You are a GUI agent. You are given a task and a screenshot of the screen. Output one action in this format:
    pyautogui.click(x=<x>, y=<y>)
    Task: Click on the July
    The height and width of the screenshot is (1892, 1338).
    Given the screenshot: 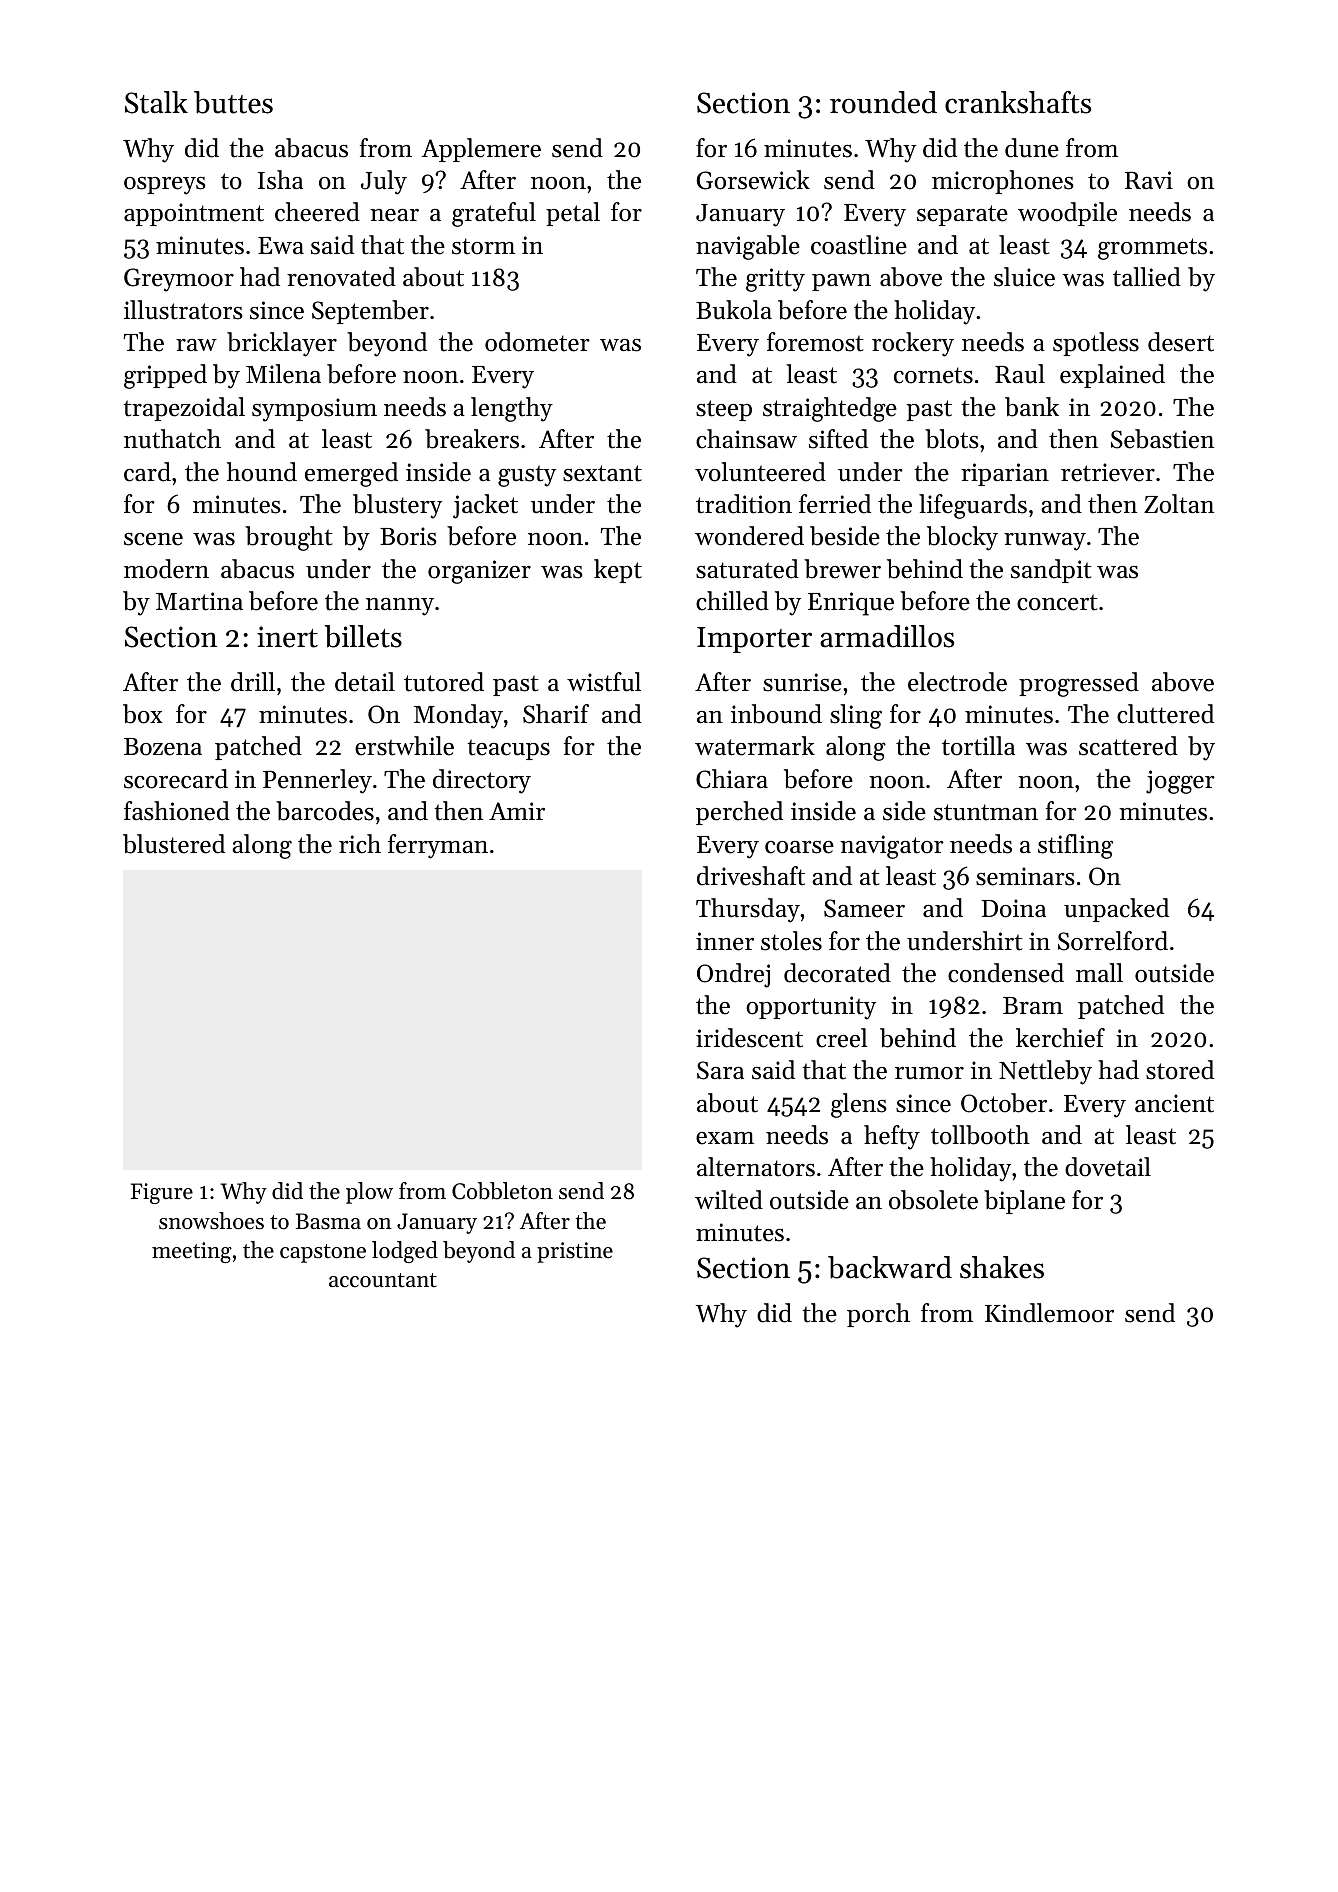 What is the action you would take?
    pyautogui.click(x=384, y=182)
